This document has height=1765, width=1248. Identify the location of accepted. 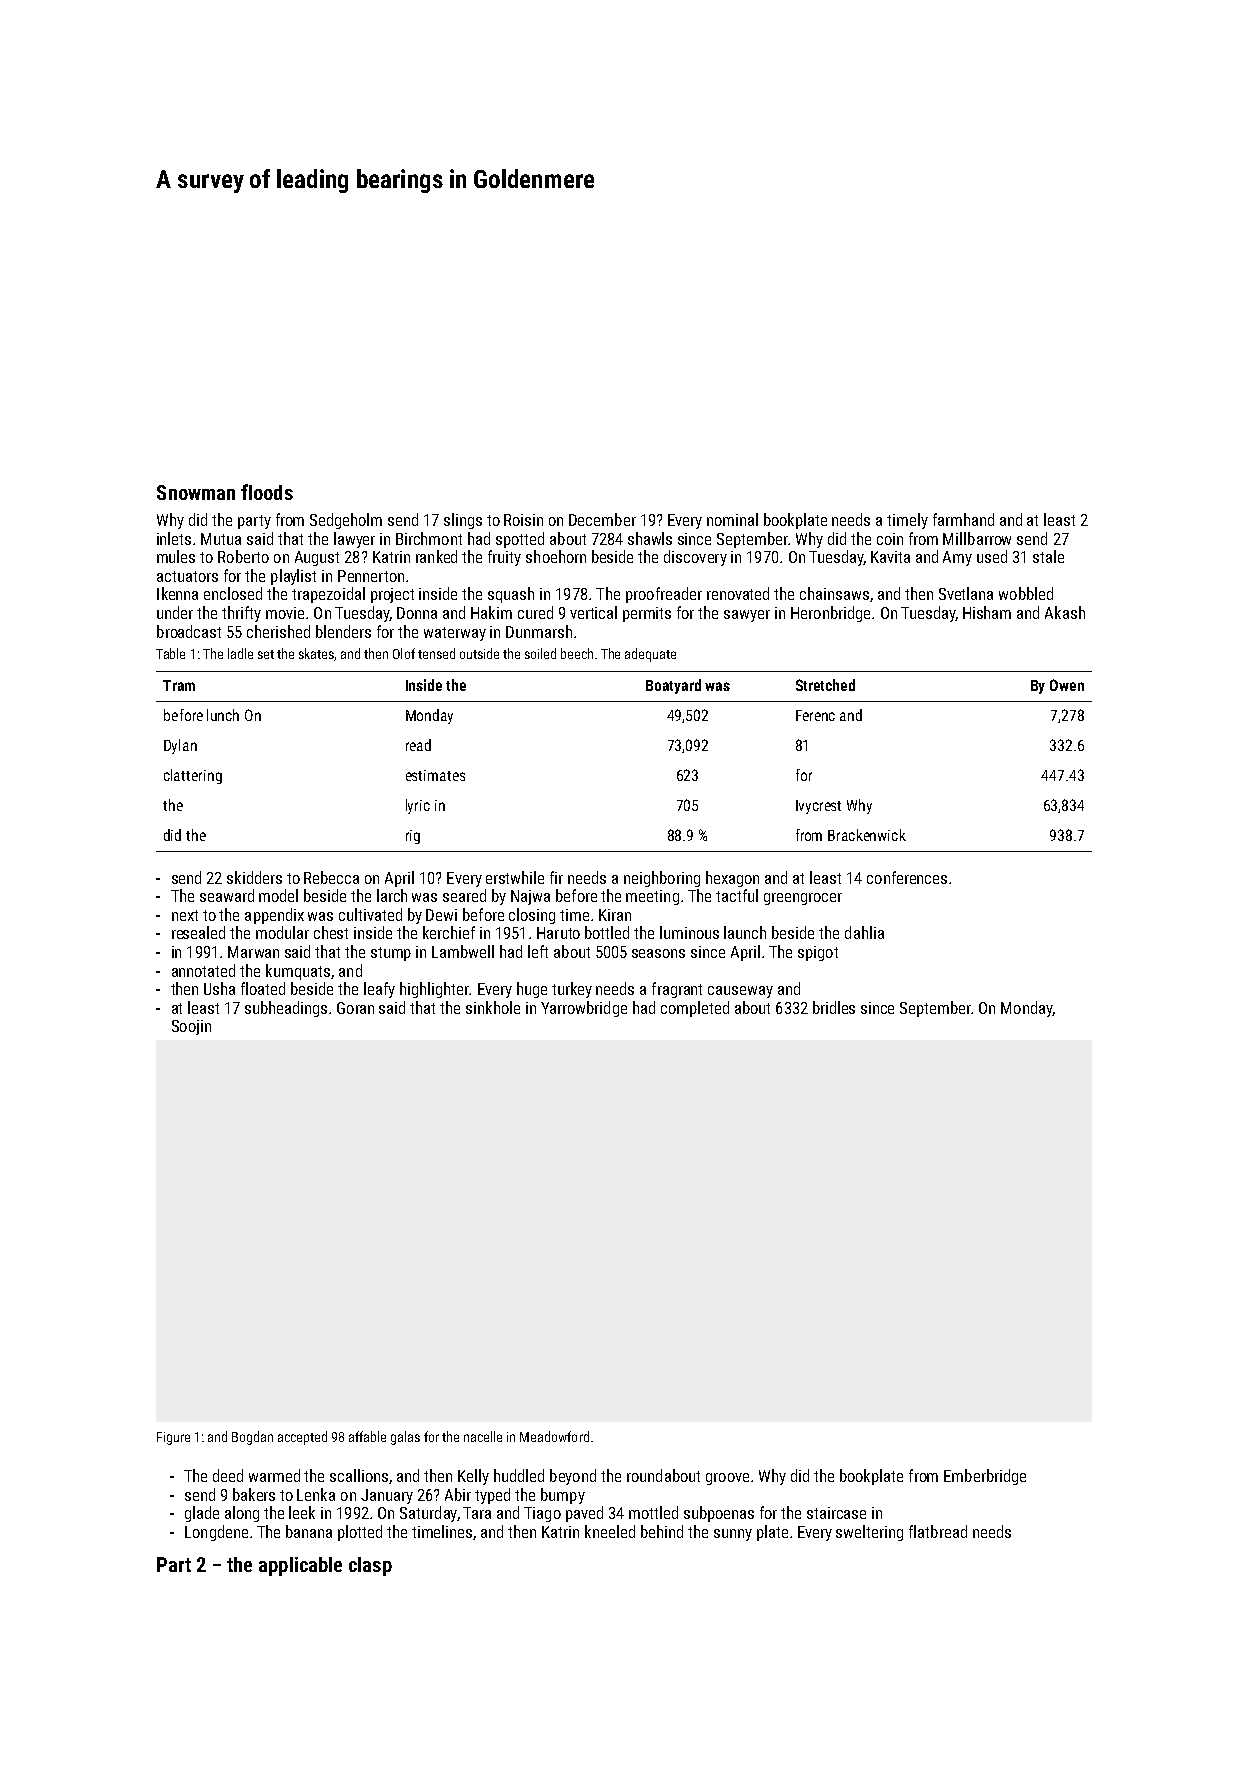
(302, 1438).
